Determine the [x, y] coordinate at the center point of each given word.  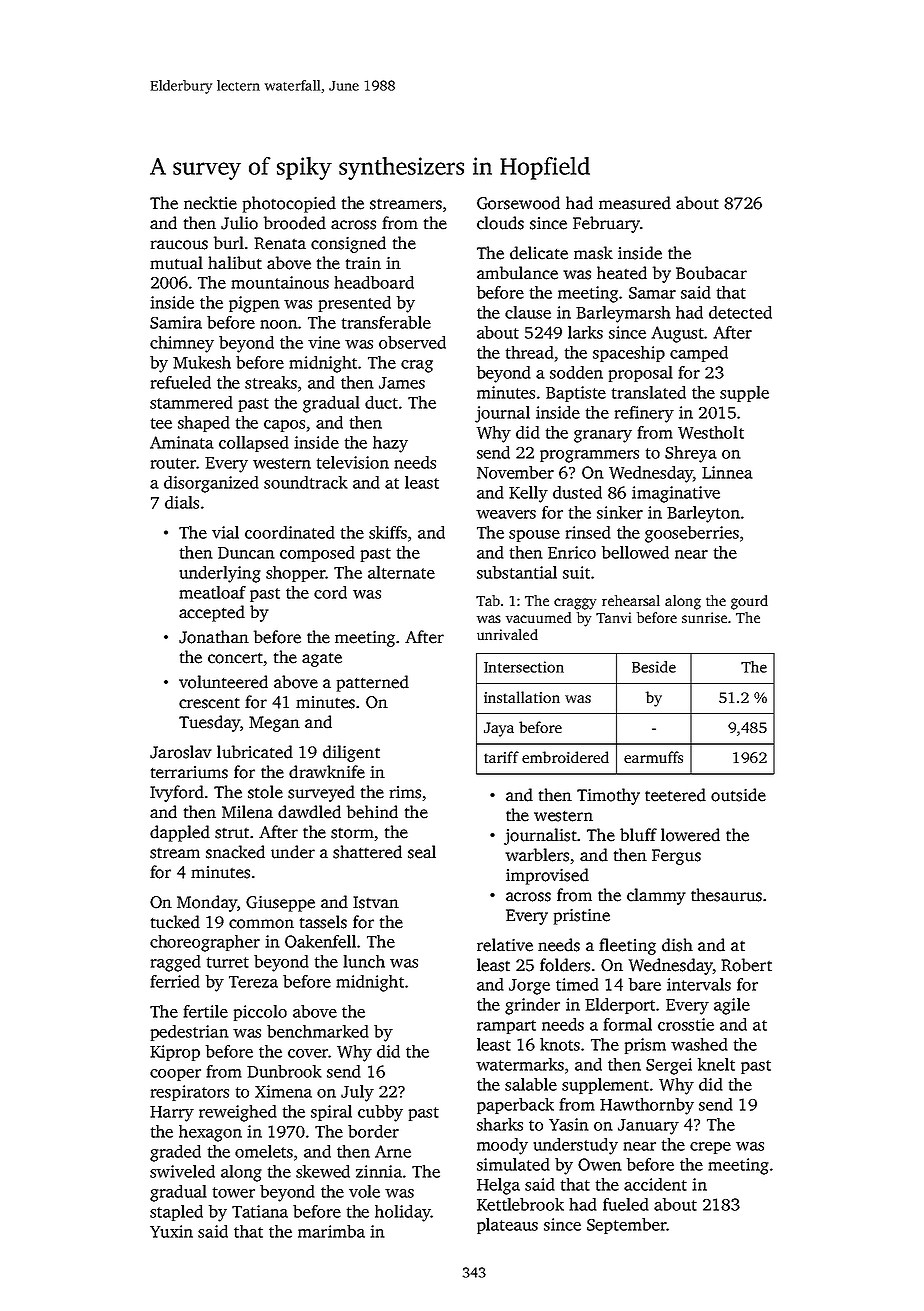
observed [412, 342]
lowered [690, 835]
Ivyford [177, 793]
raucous [179, 245]
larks [585, 332]
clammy [656, 896]
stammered [191, 402]
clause [528, 312]
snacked [235, 852]
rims [405, 792]
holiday [403, 1213]
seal [422, 852]
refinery [644, 414]
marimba [331, 1231]
